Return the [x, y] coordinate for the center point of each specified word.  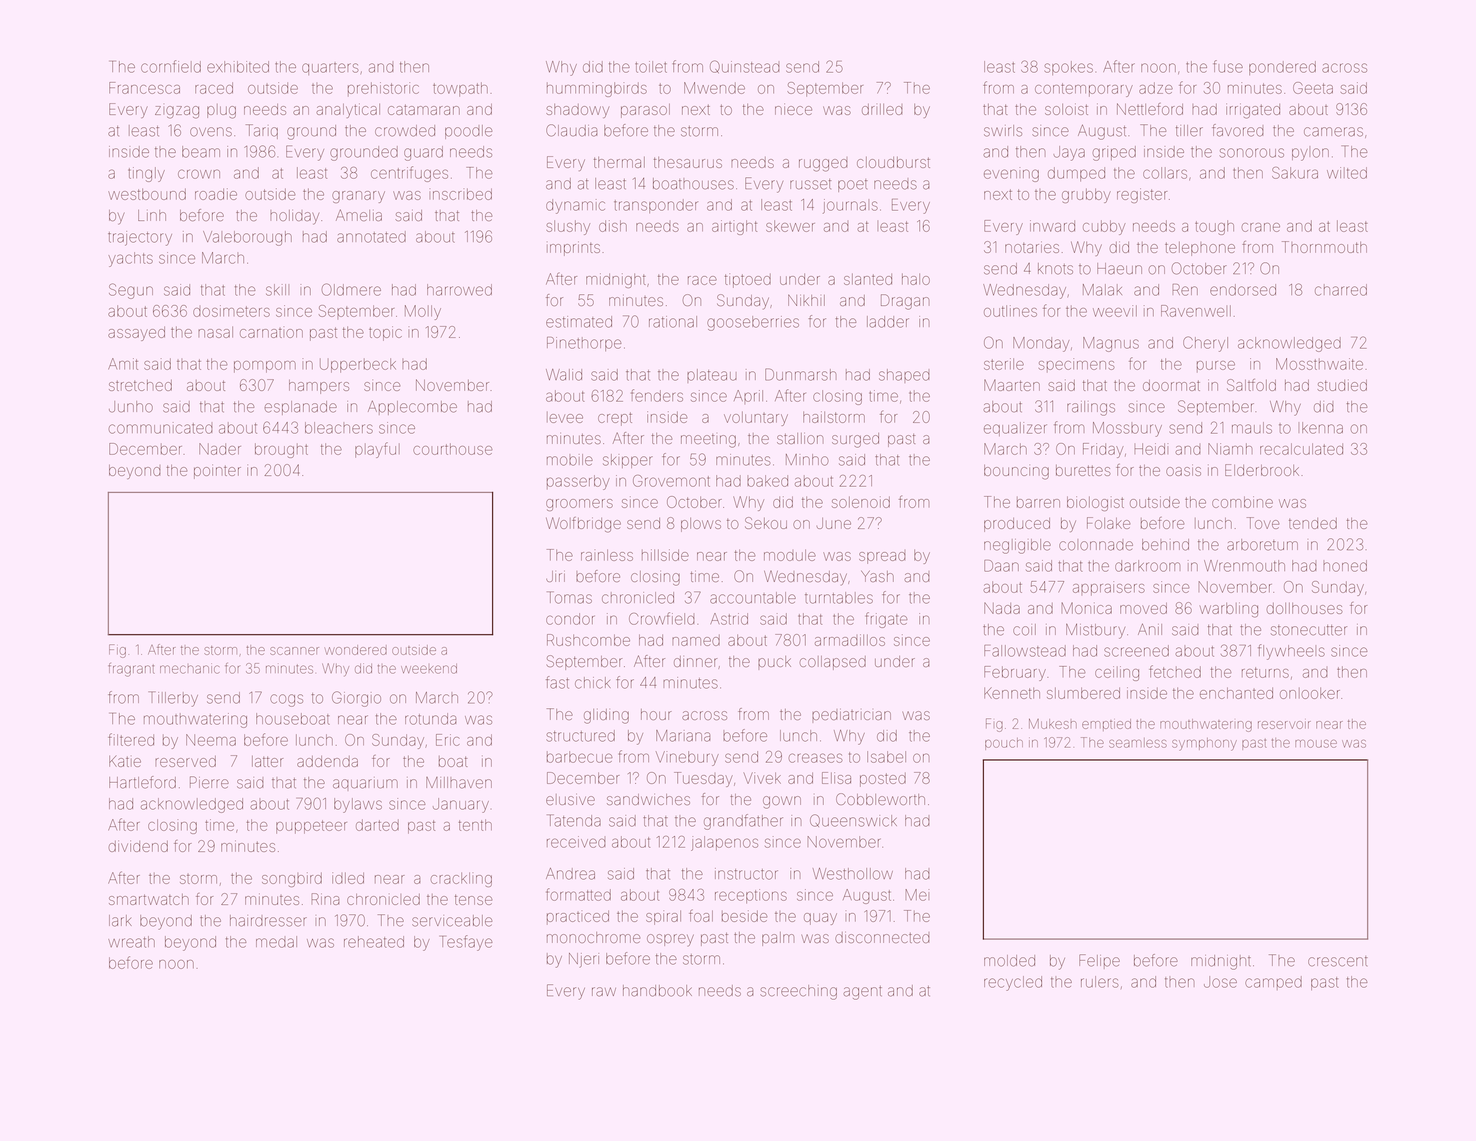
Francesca [144, 88]
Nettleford [1150, 109]
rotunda [430, 719]
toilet [651, 67]
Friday [1103, 450]
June [834, 523]
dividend [138, 846]
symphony [1204, 744]
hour [656, 714]
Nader [220, 449]
